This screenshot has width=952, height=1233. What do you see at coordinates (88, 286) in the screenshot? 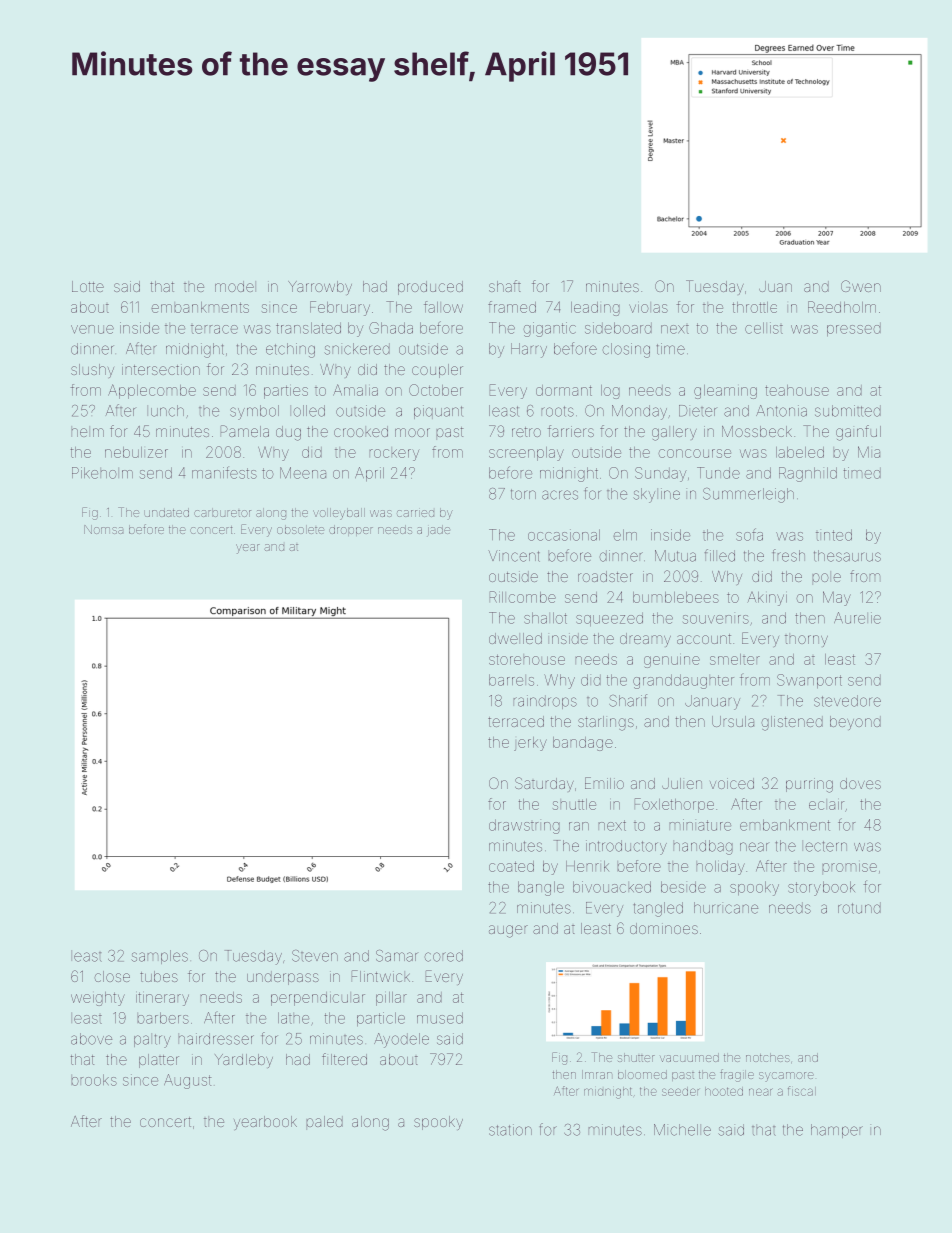
I see `Lotte` at bounding box center [88, 286].
